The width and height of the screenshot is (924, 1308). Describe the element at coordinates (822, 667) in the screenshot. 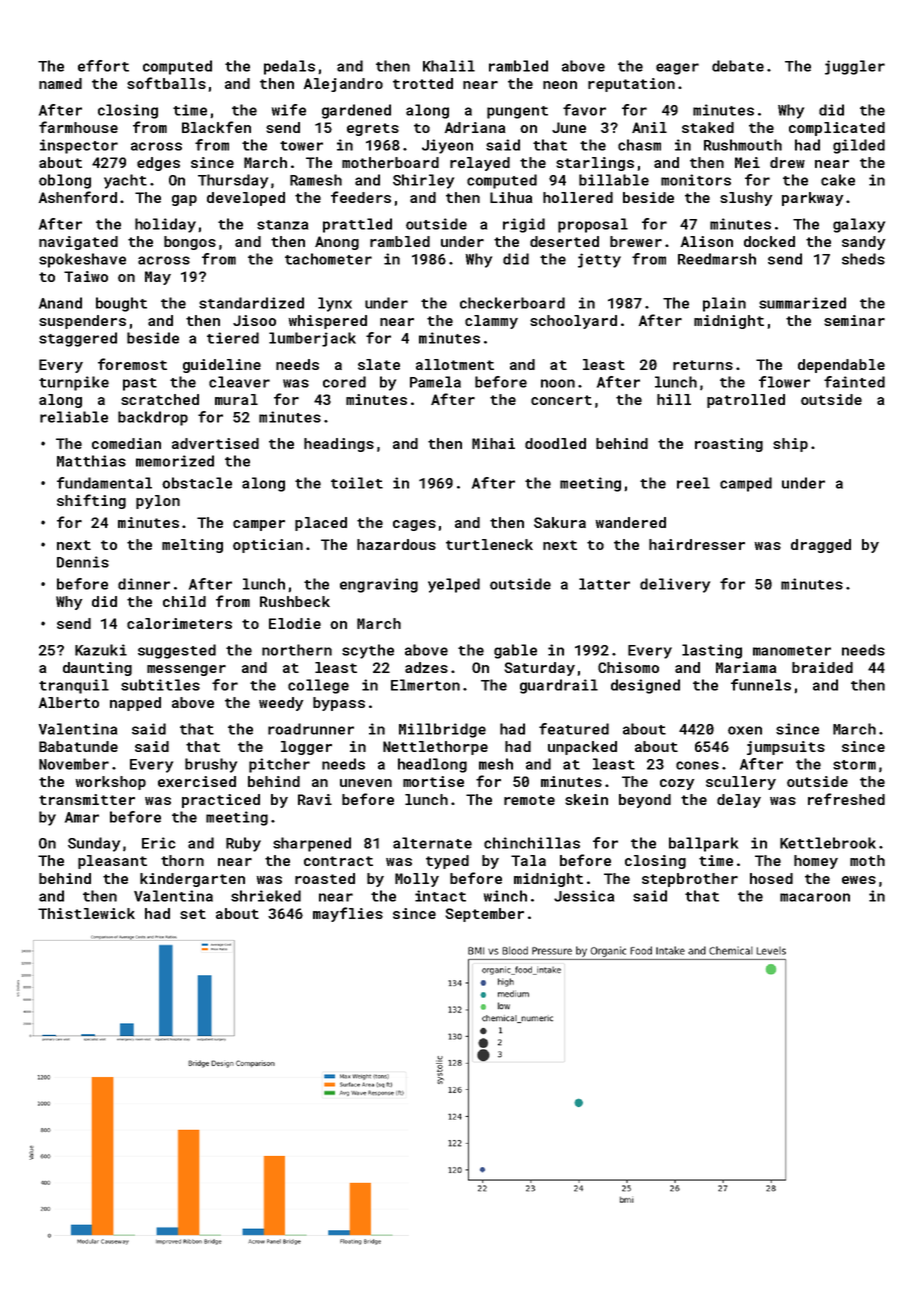

I see `braided` at that location.
